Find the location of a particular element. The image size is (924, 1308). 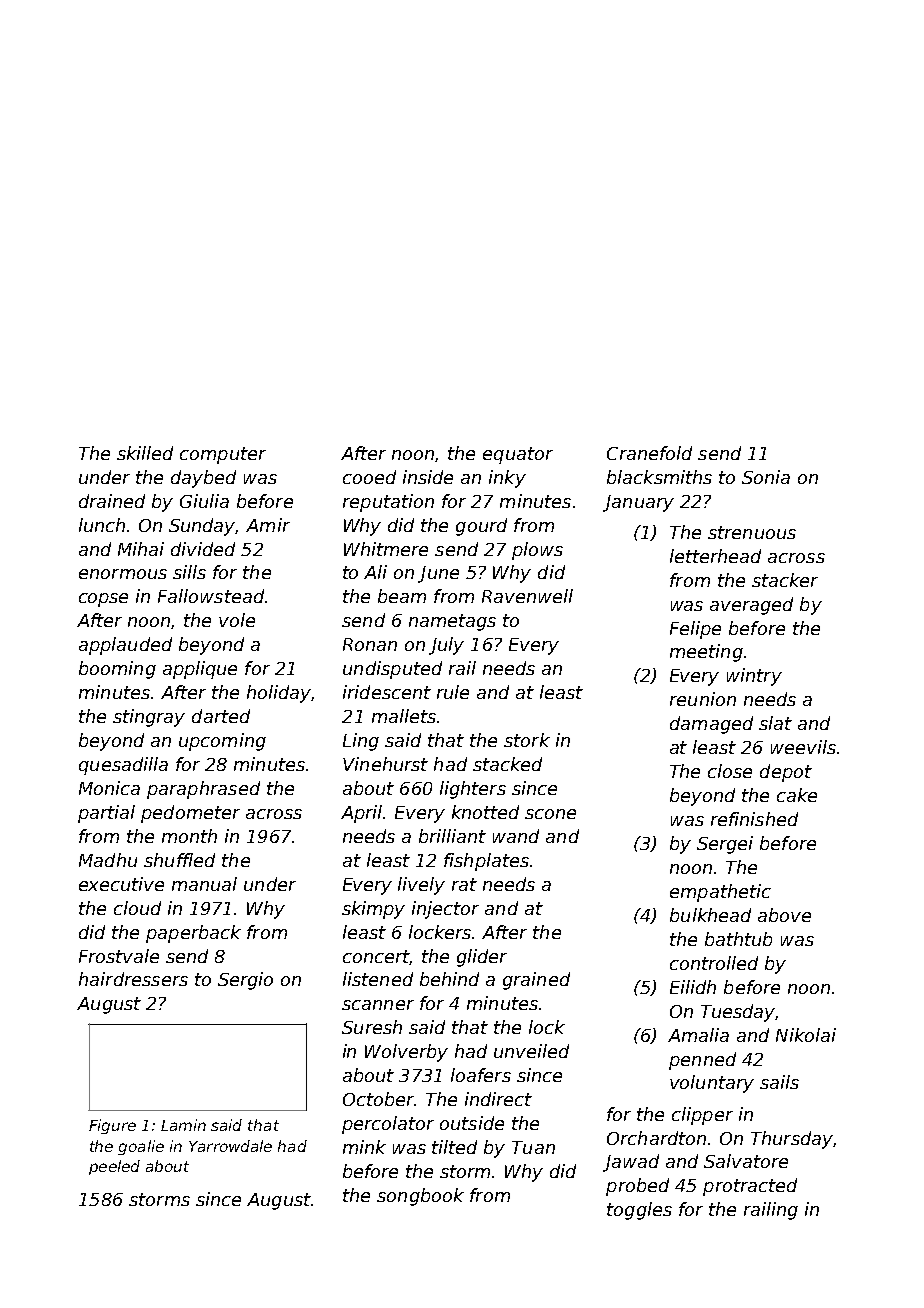

upcoming is located at coordinates (222, 742).
